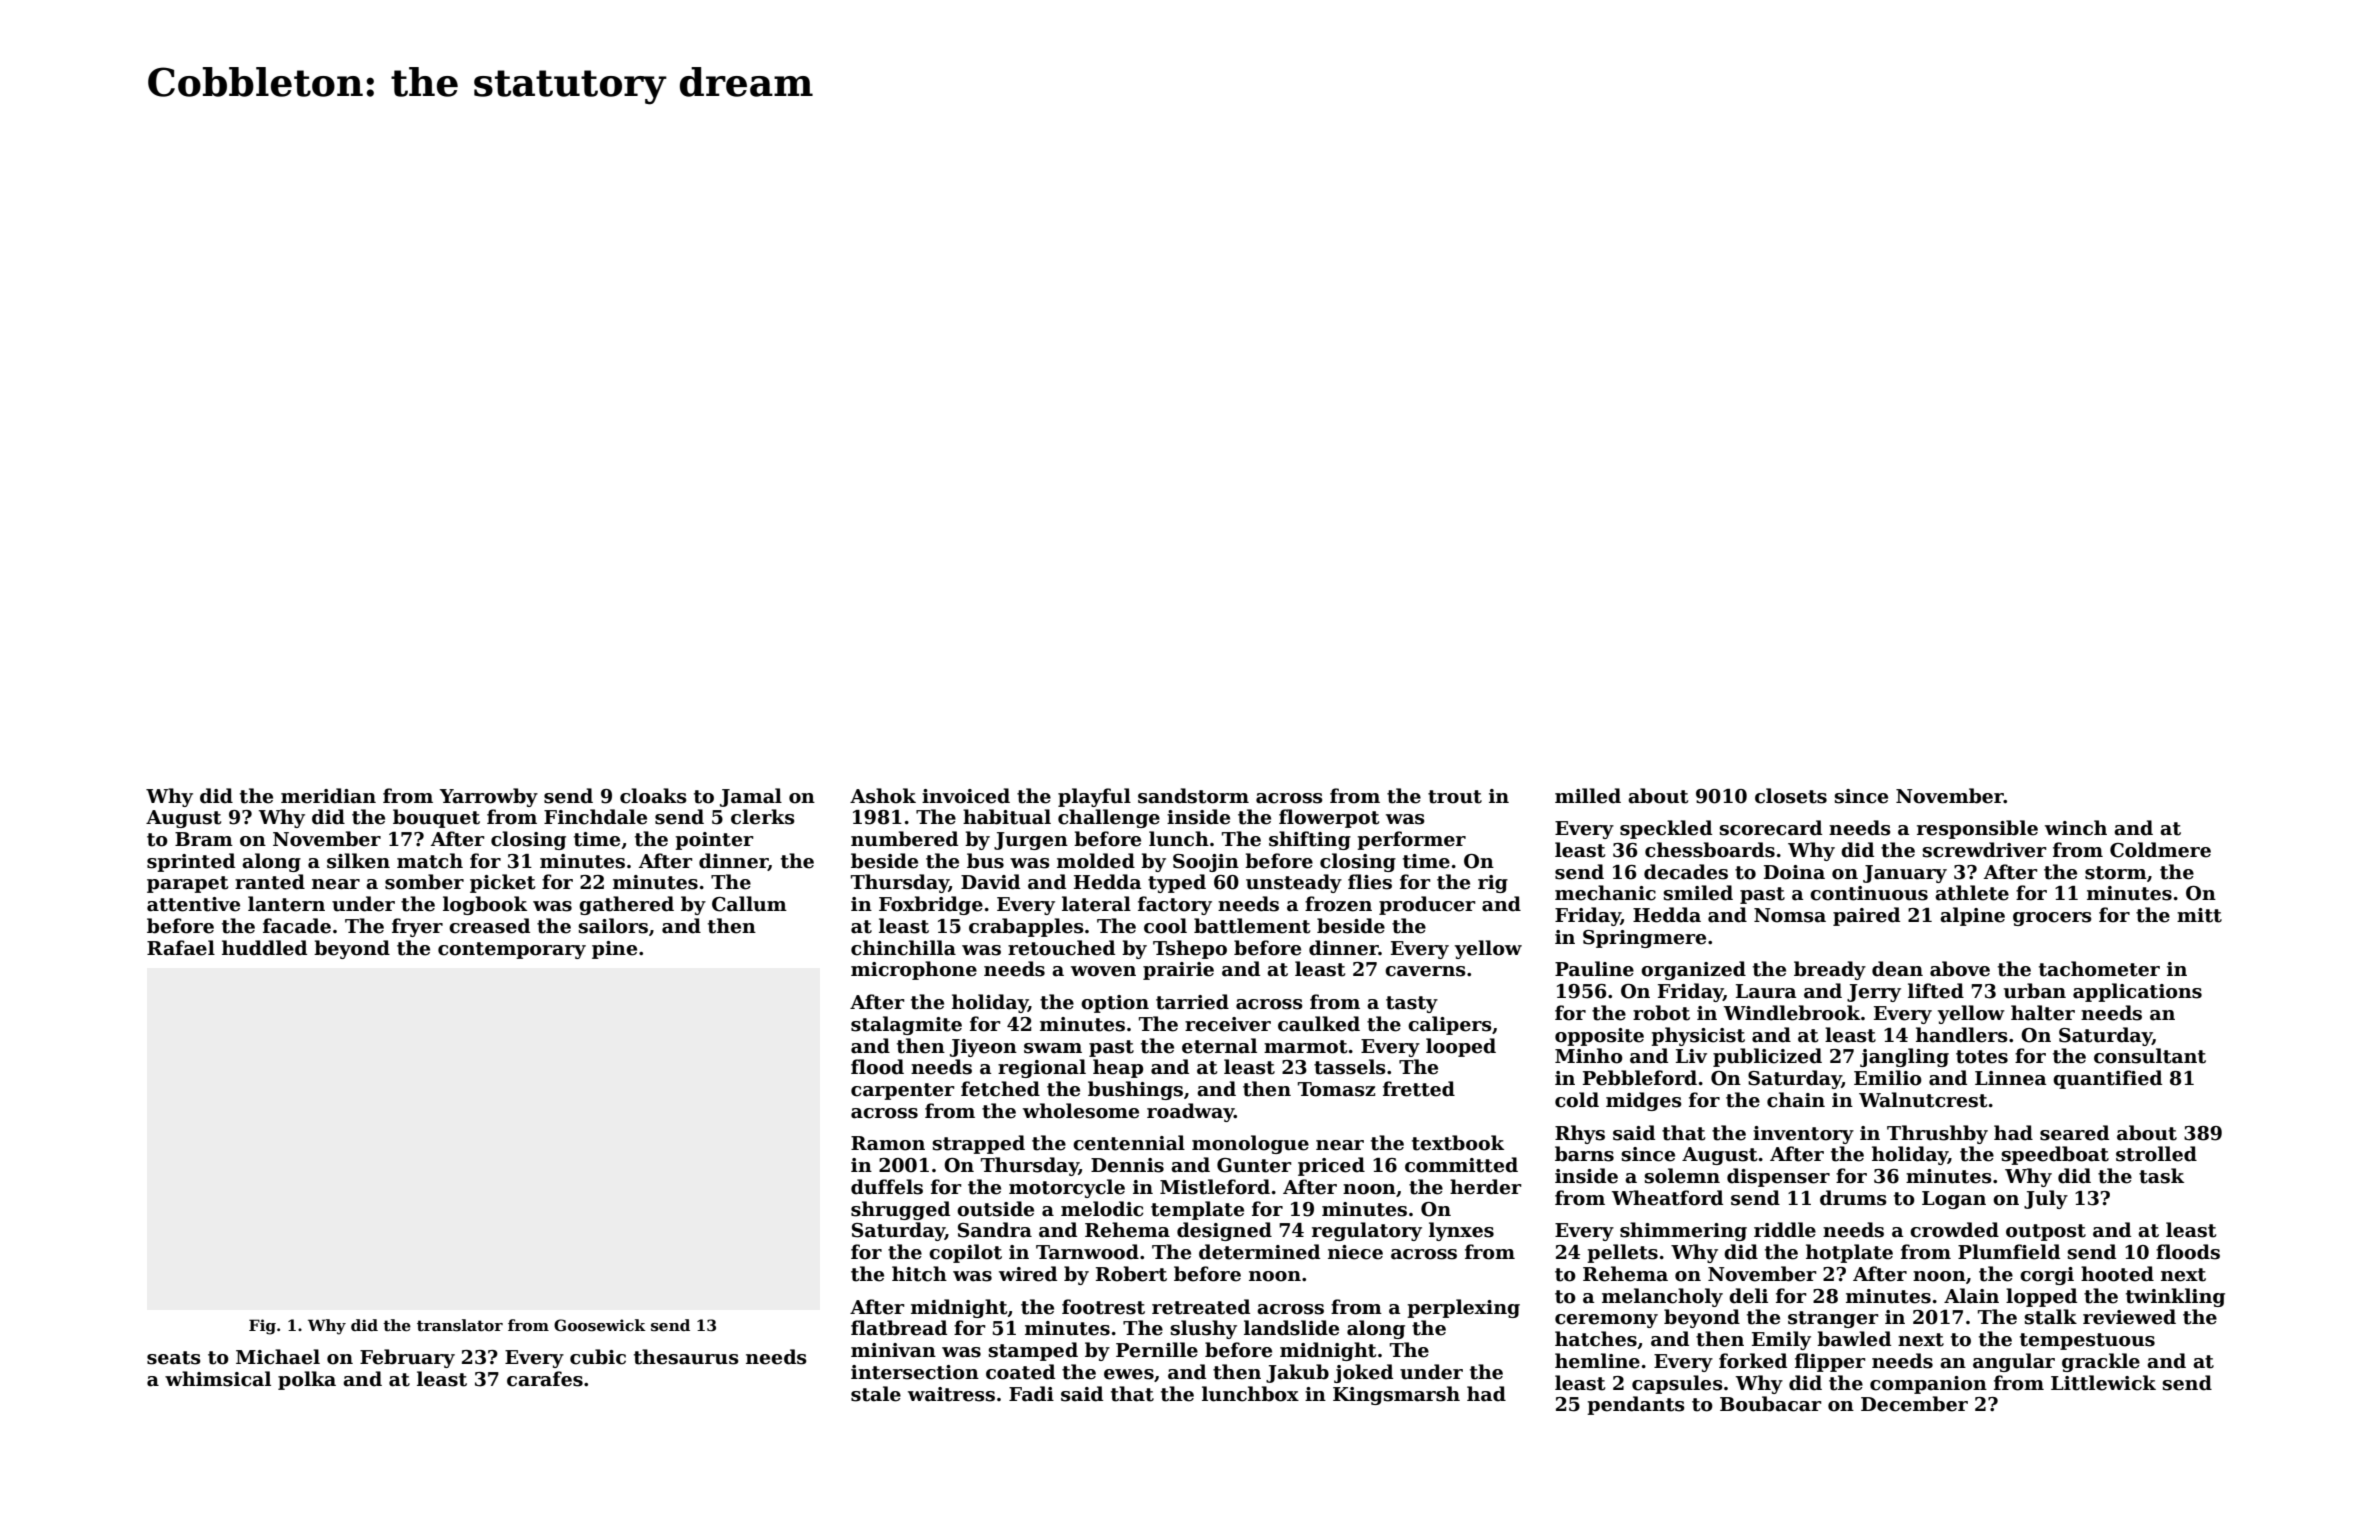  I want to click on duffels, so click(887, 1187).
